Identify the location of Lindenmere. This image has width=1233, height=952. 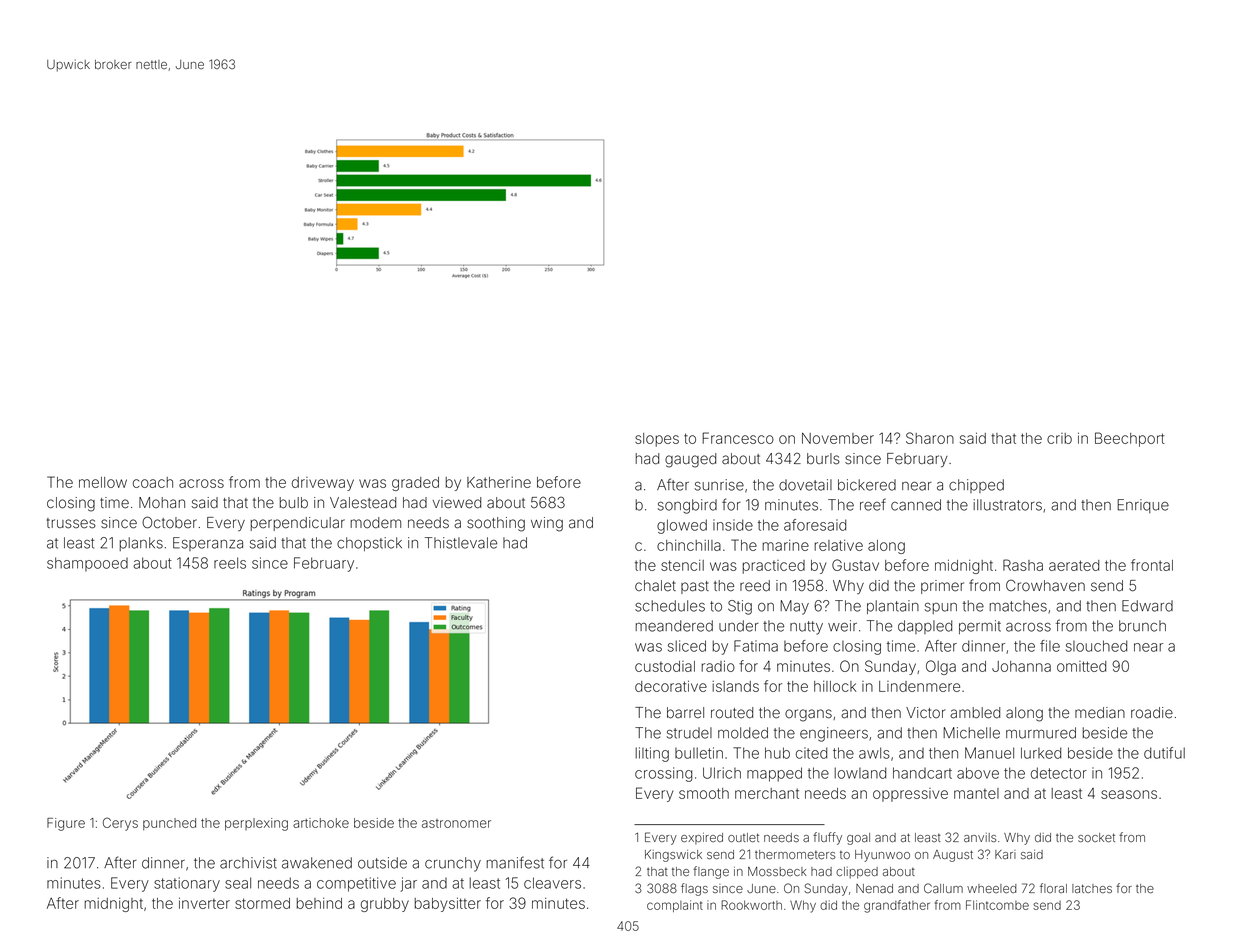
(919, 686).
